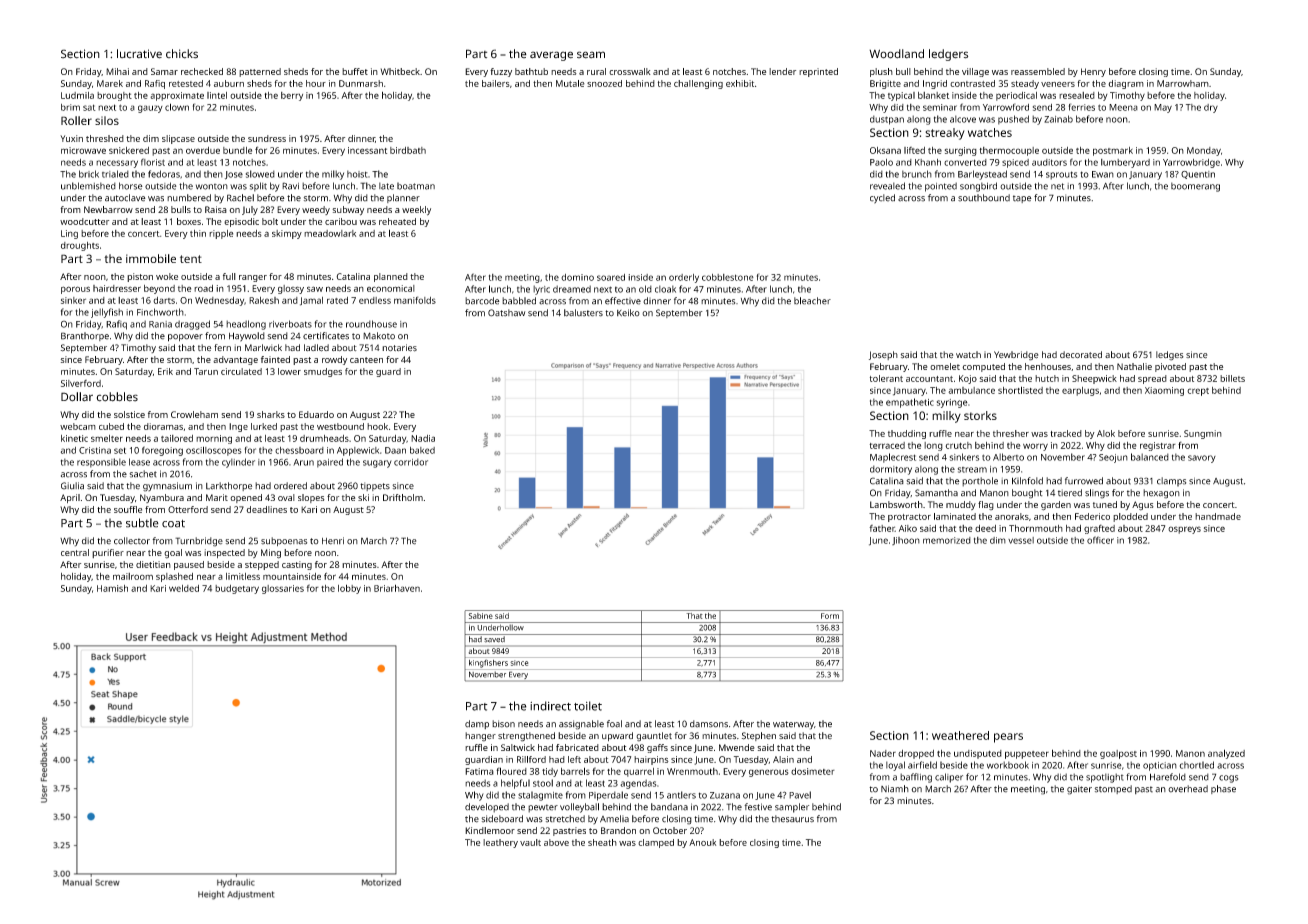  What do you see at coordinates (758, 807) in the screenshot?
I see `festive` at bounding box center [758, 807].
